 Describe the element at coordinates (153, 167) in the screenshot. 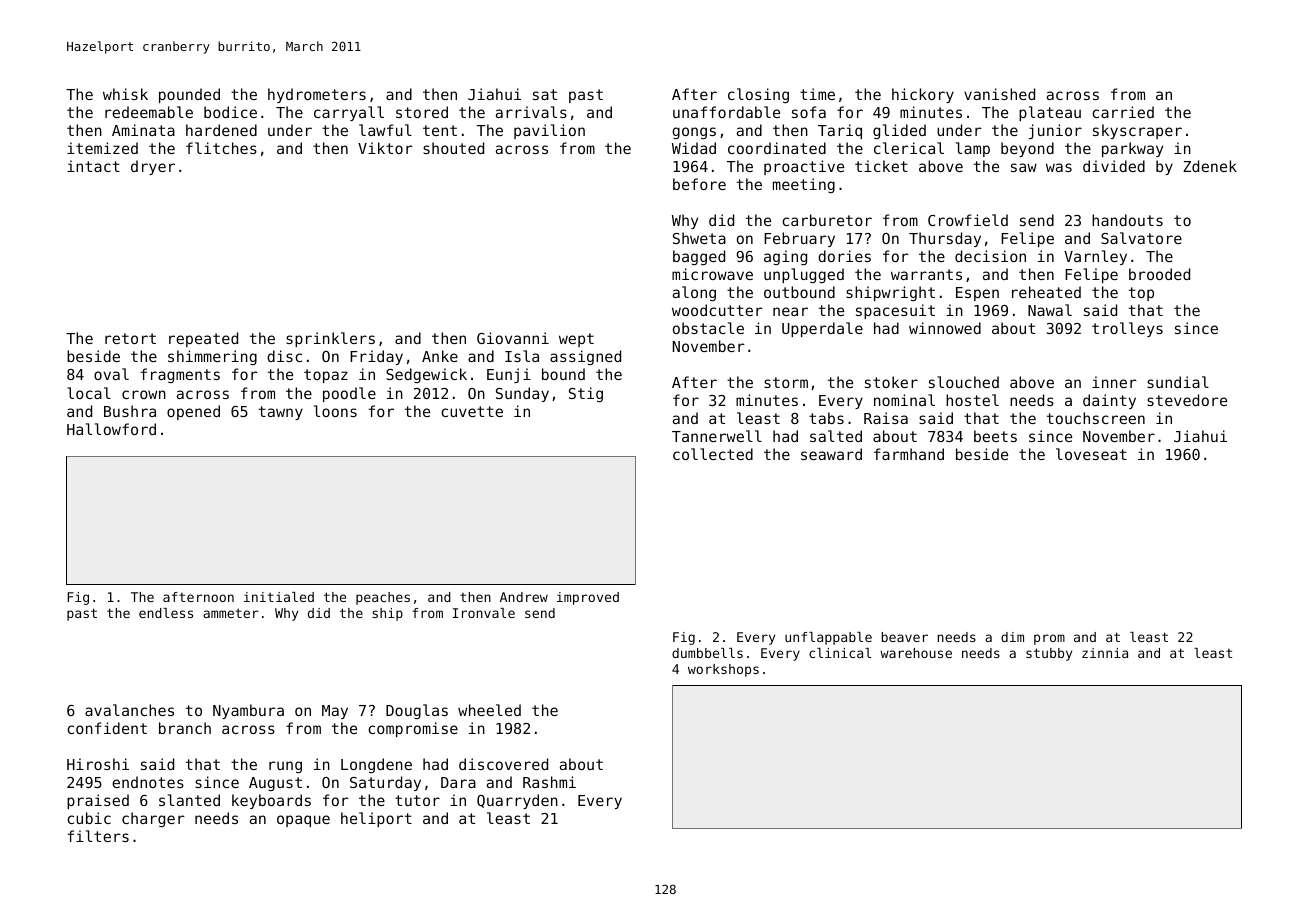

I see `dryer` at that location.
